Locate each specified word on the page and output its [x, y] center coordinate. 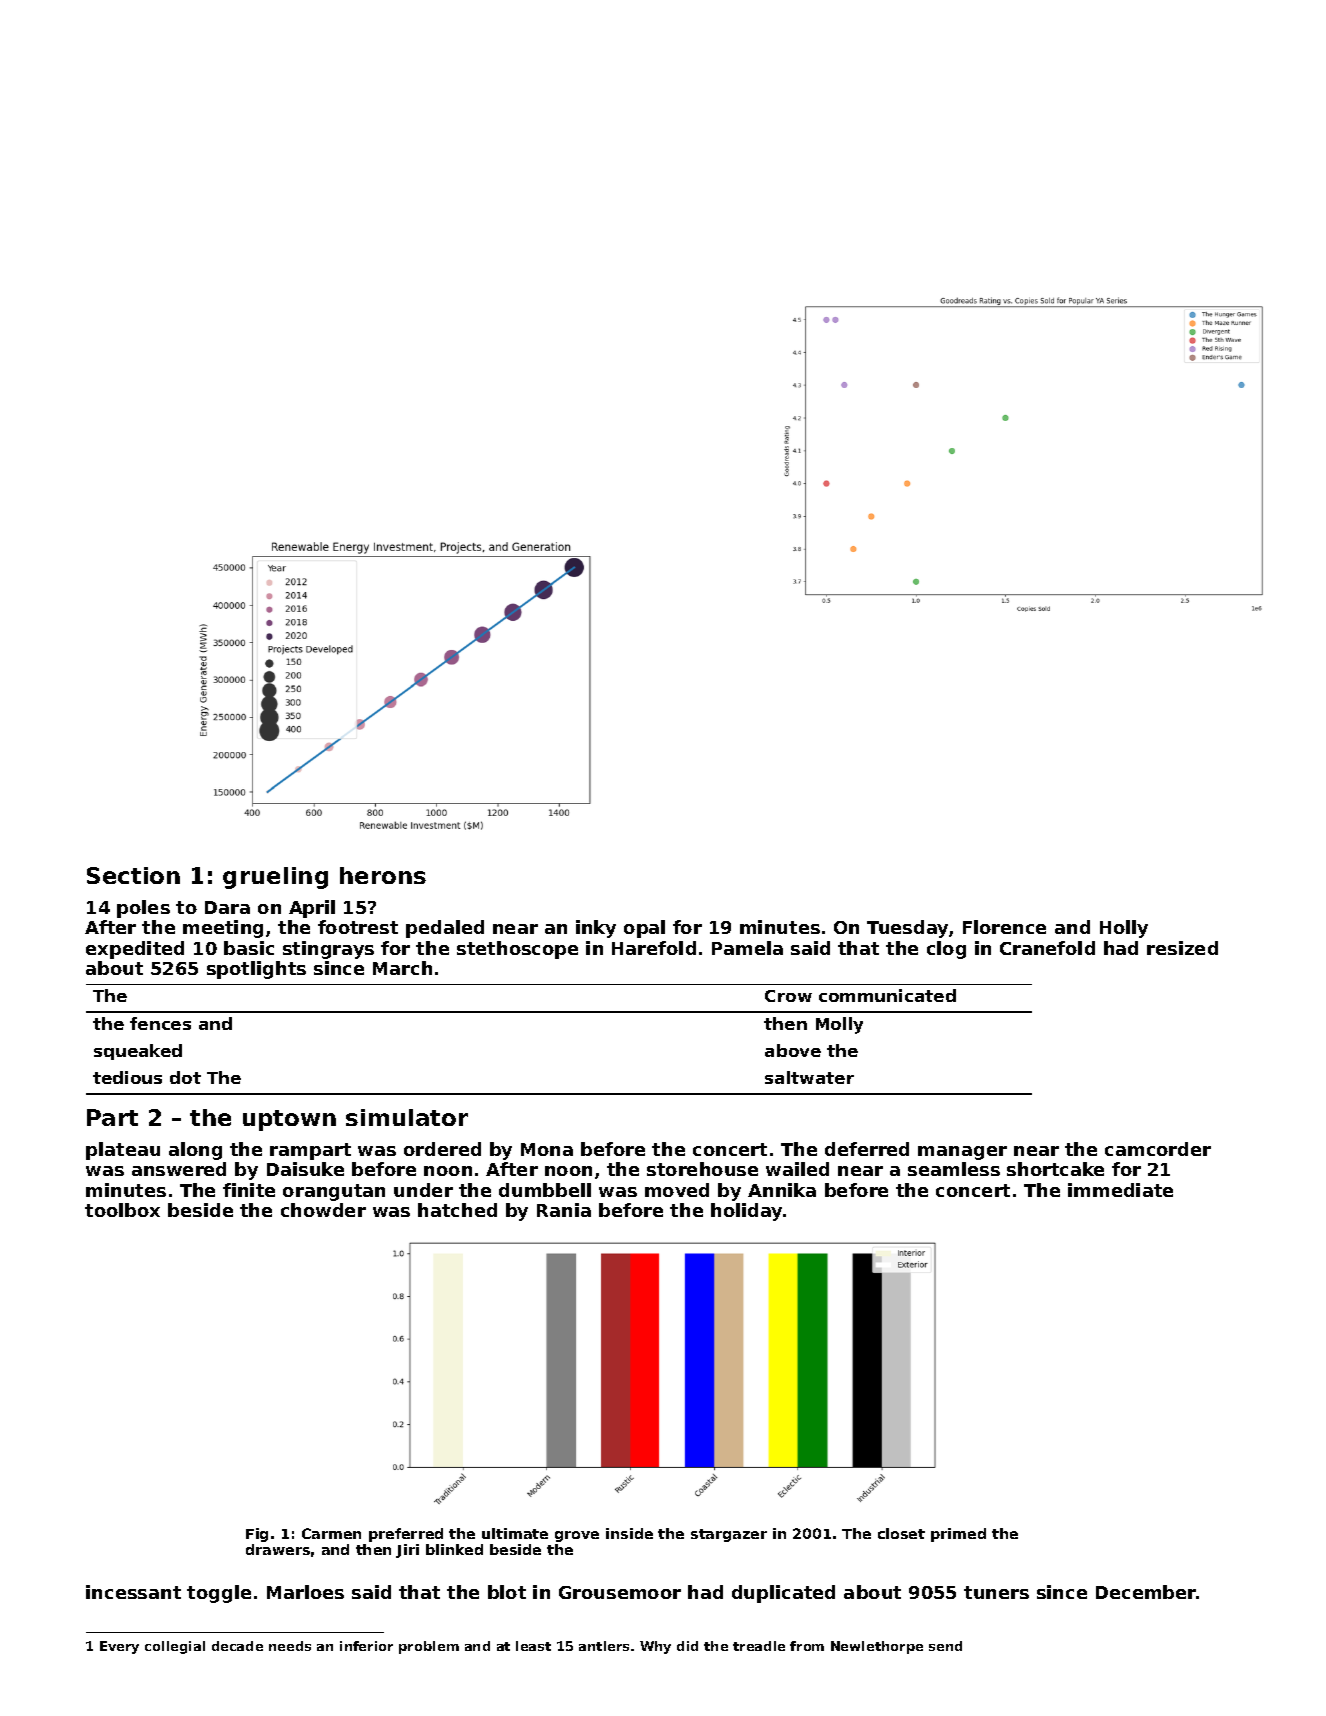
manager [962, 1153]
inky [596, 929]
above [793, 1050]
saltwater [809, 1077]
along [195, 1151]
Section [133, 875]
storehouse [702, 1169]
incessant [133, 1592]
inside [629, 1533]
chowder [323, 1210]
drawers [278, 1549]
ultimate [515, 1533]
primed [958, 1535]
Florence [1004, 927]
